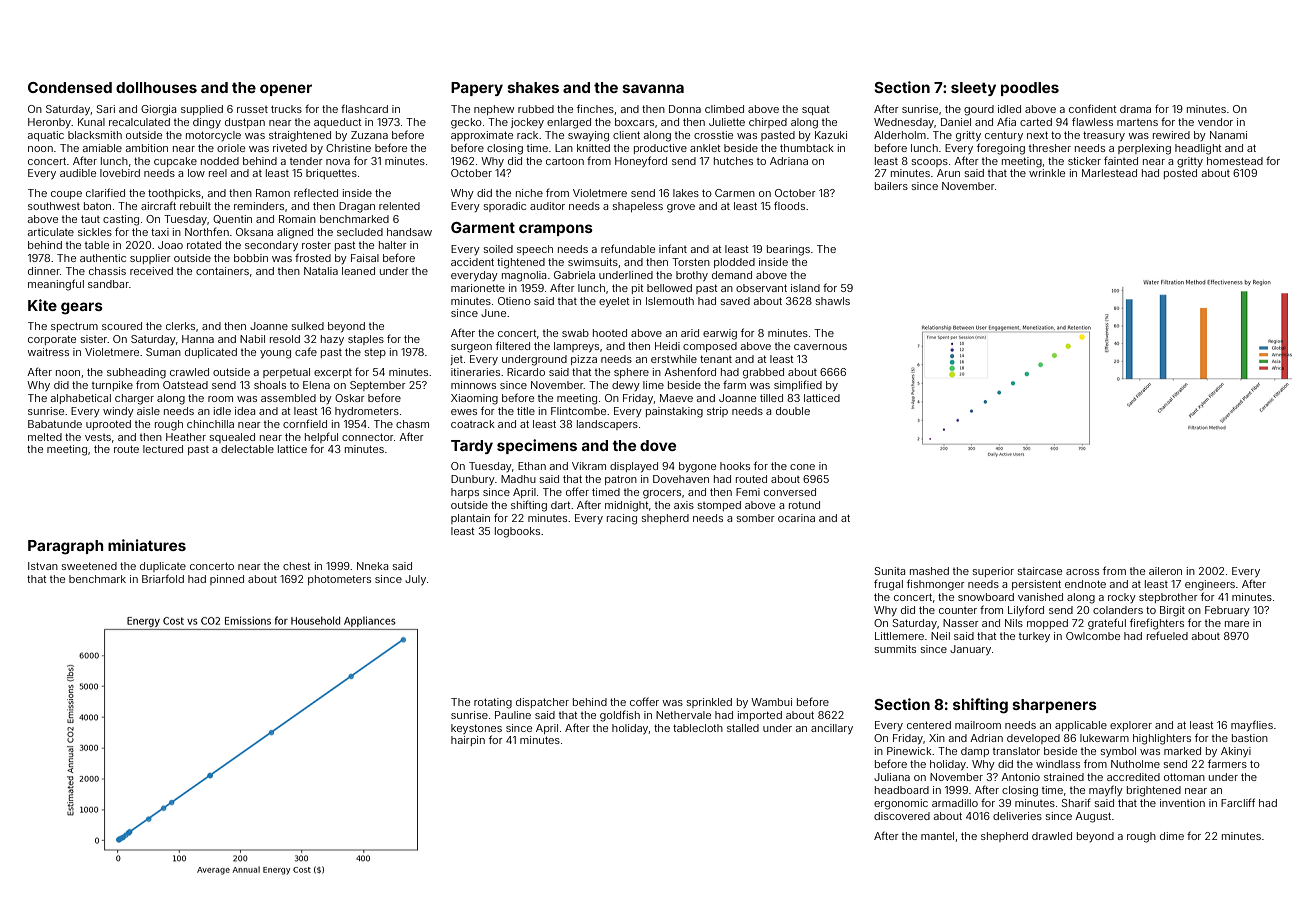 The height and width of the screenshot is (924, 1308). What do you see at coordinates (102, 148) in the screenshot?
I see `amiable` at bounding box center [102, 148].
